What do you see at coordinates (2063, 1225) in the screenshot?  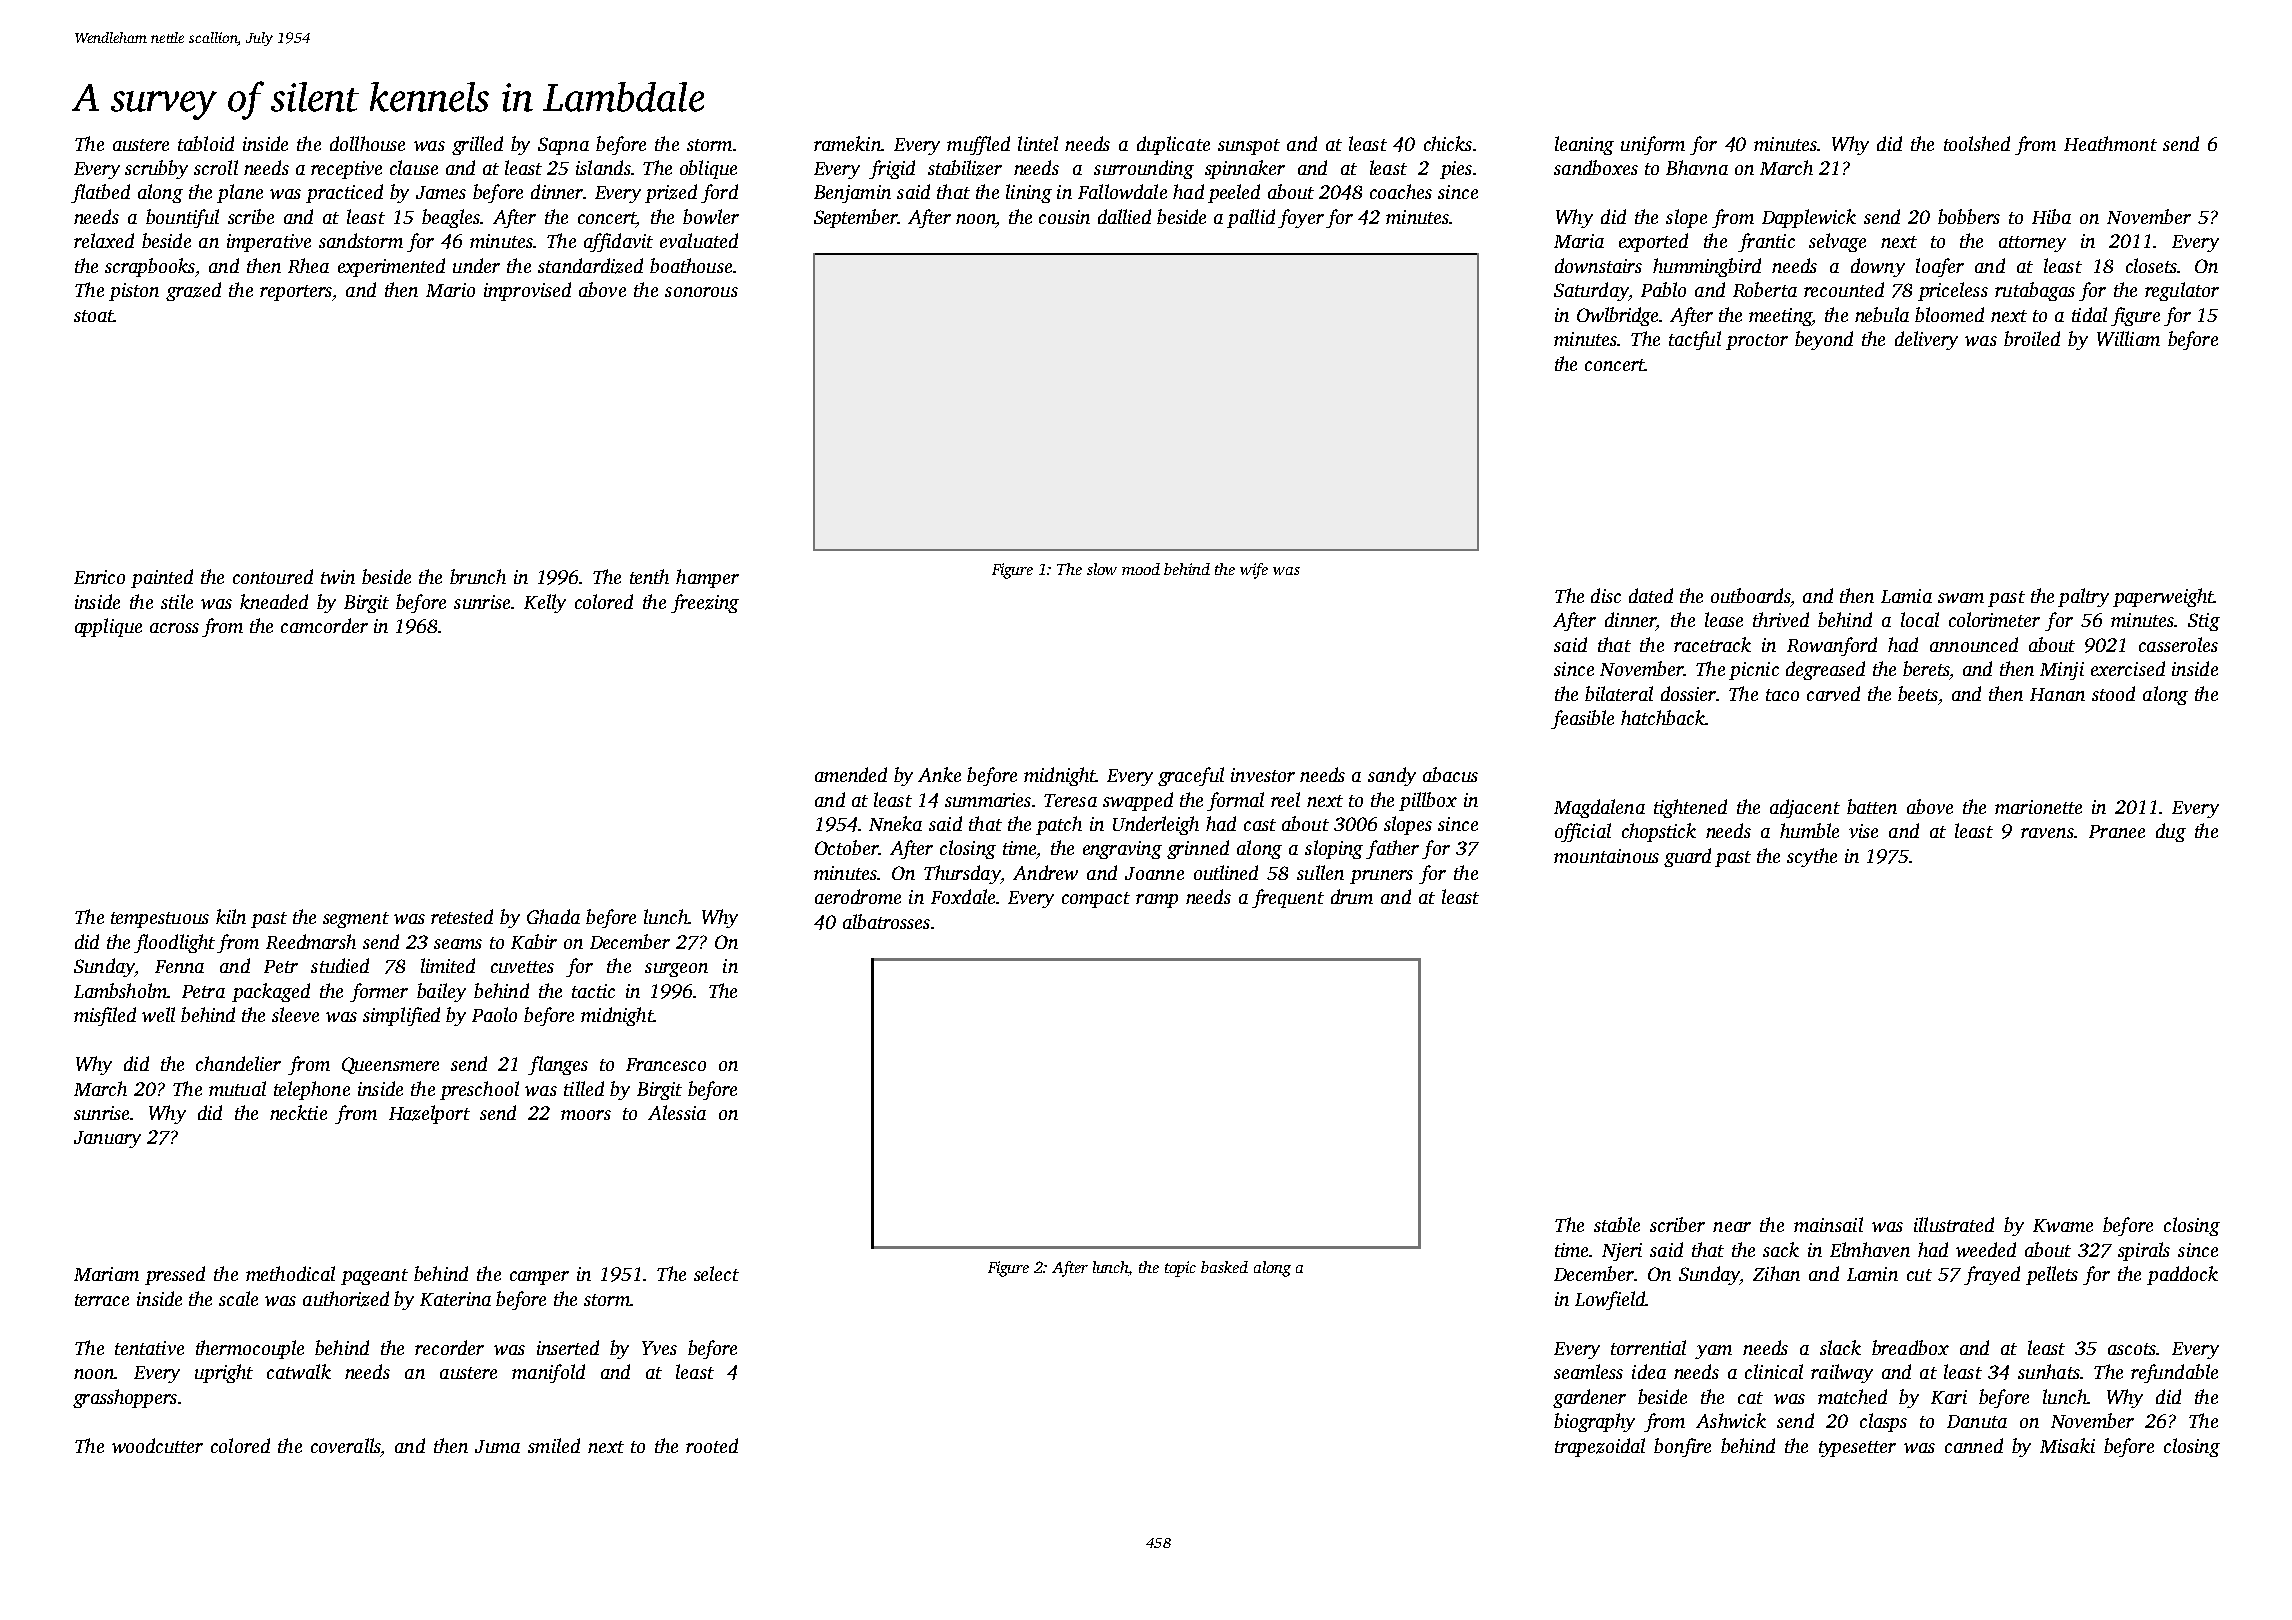 I see `Kwame` at bounding box center [2063, 1225].
